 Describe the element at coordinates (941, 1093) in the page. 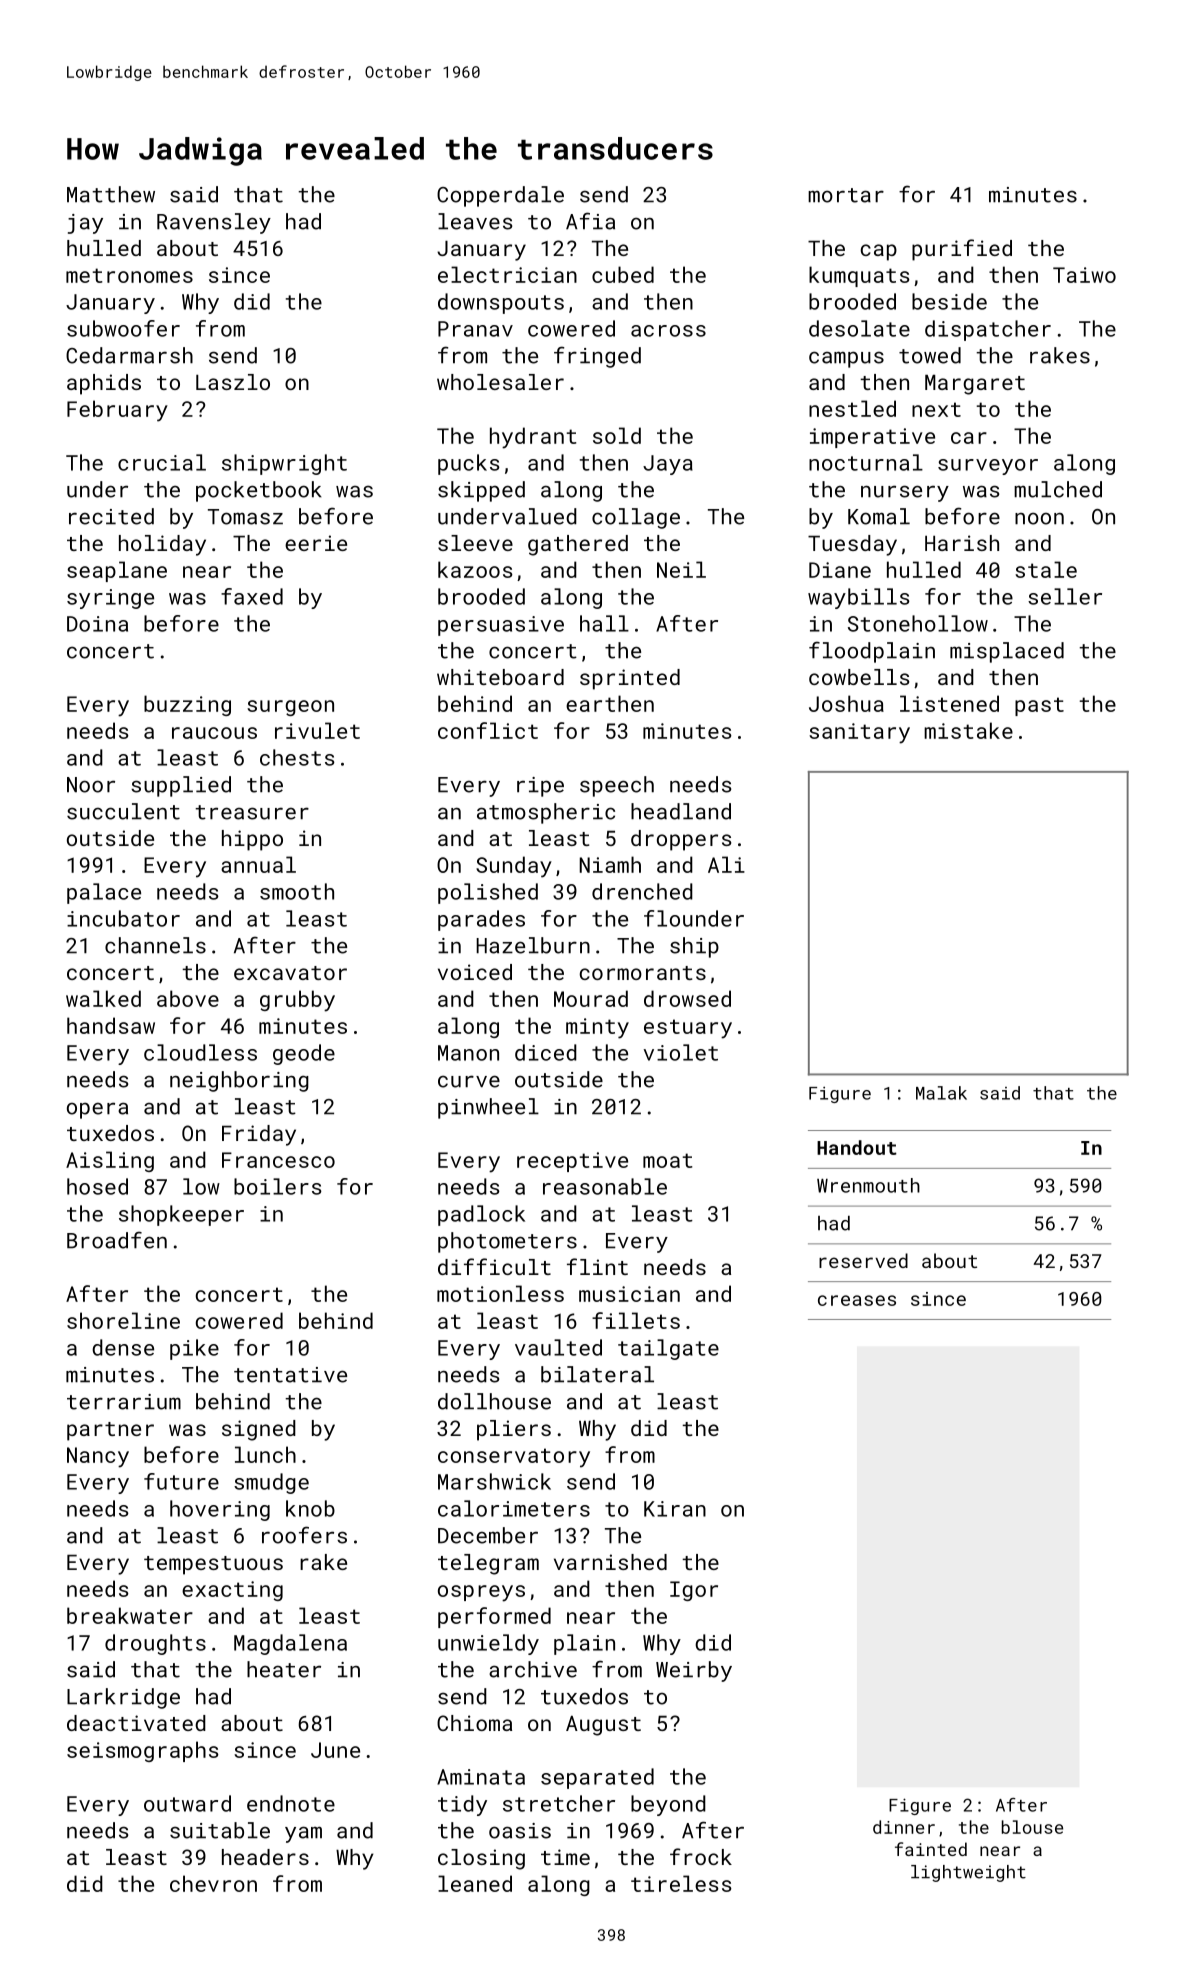

I see `Malak` at that location.
